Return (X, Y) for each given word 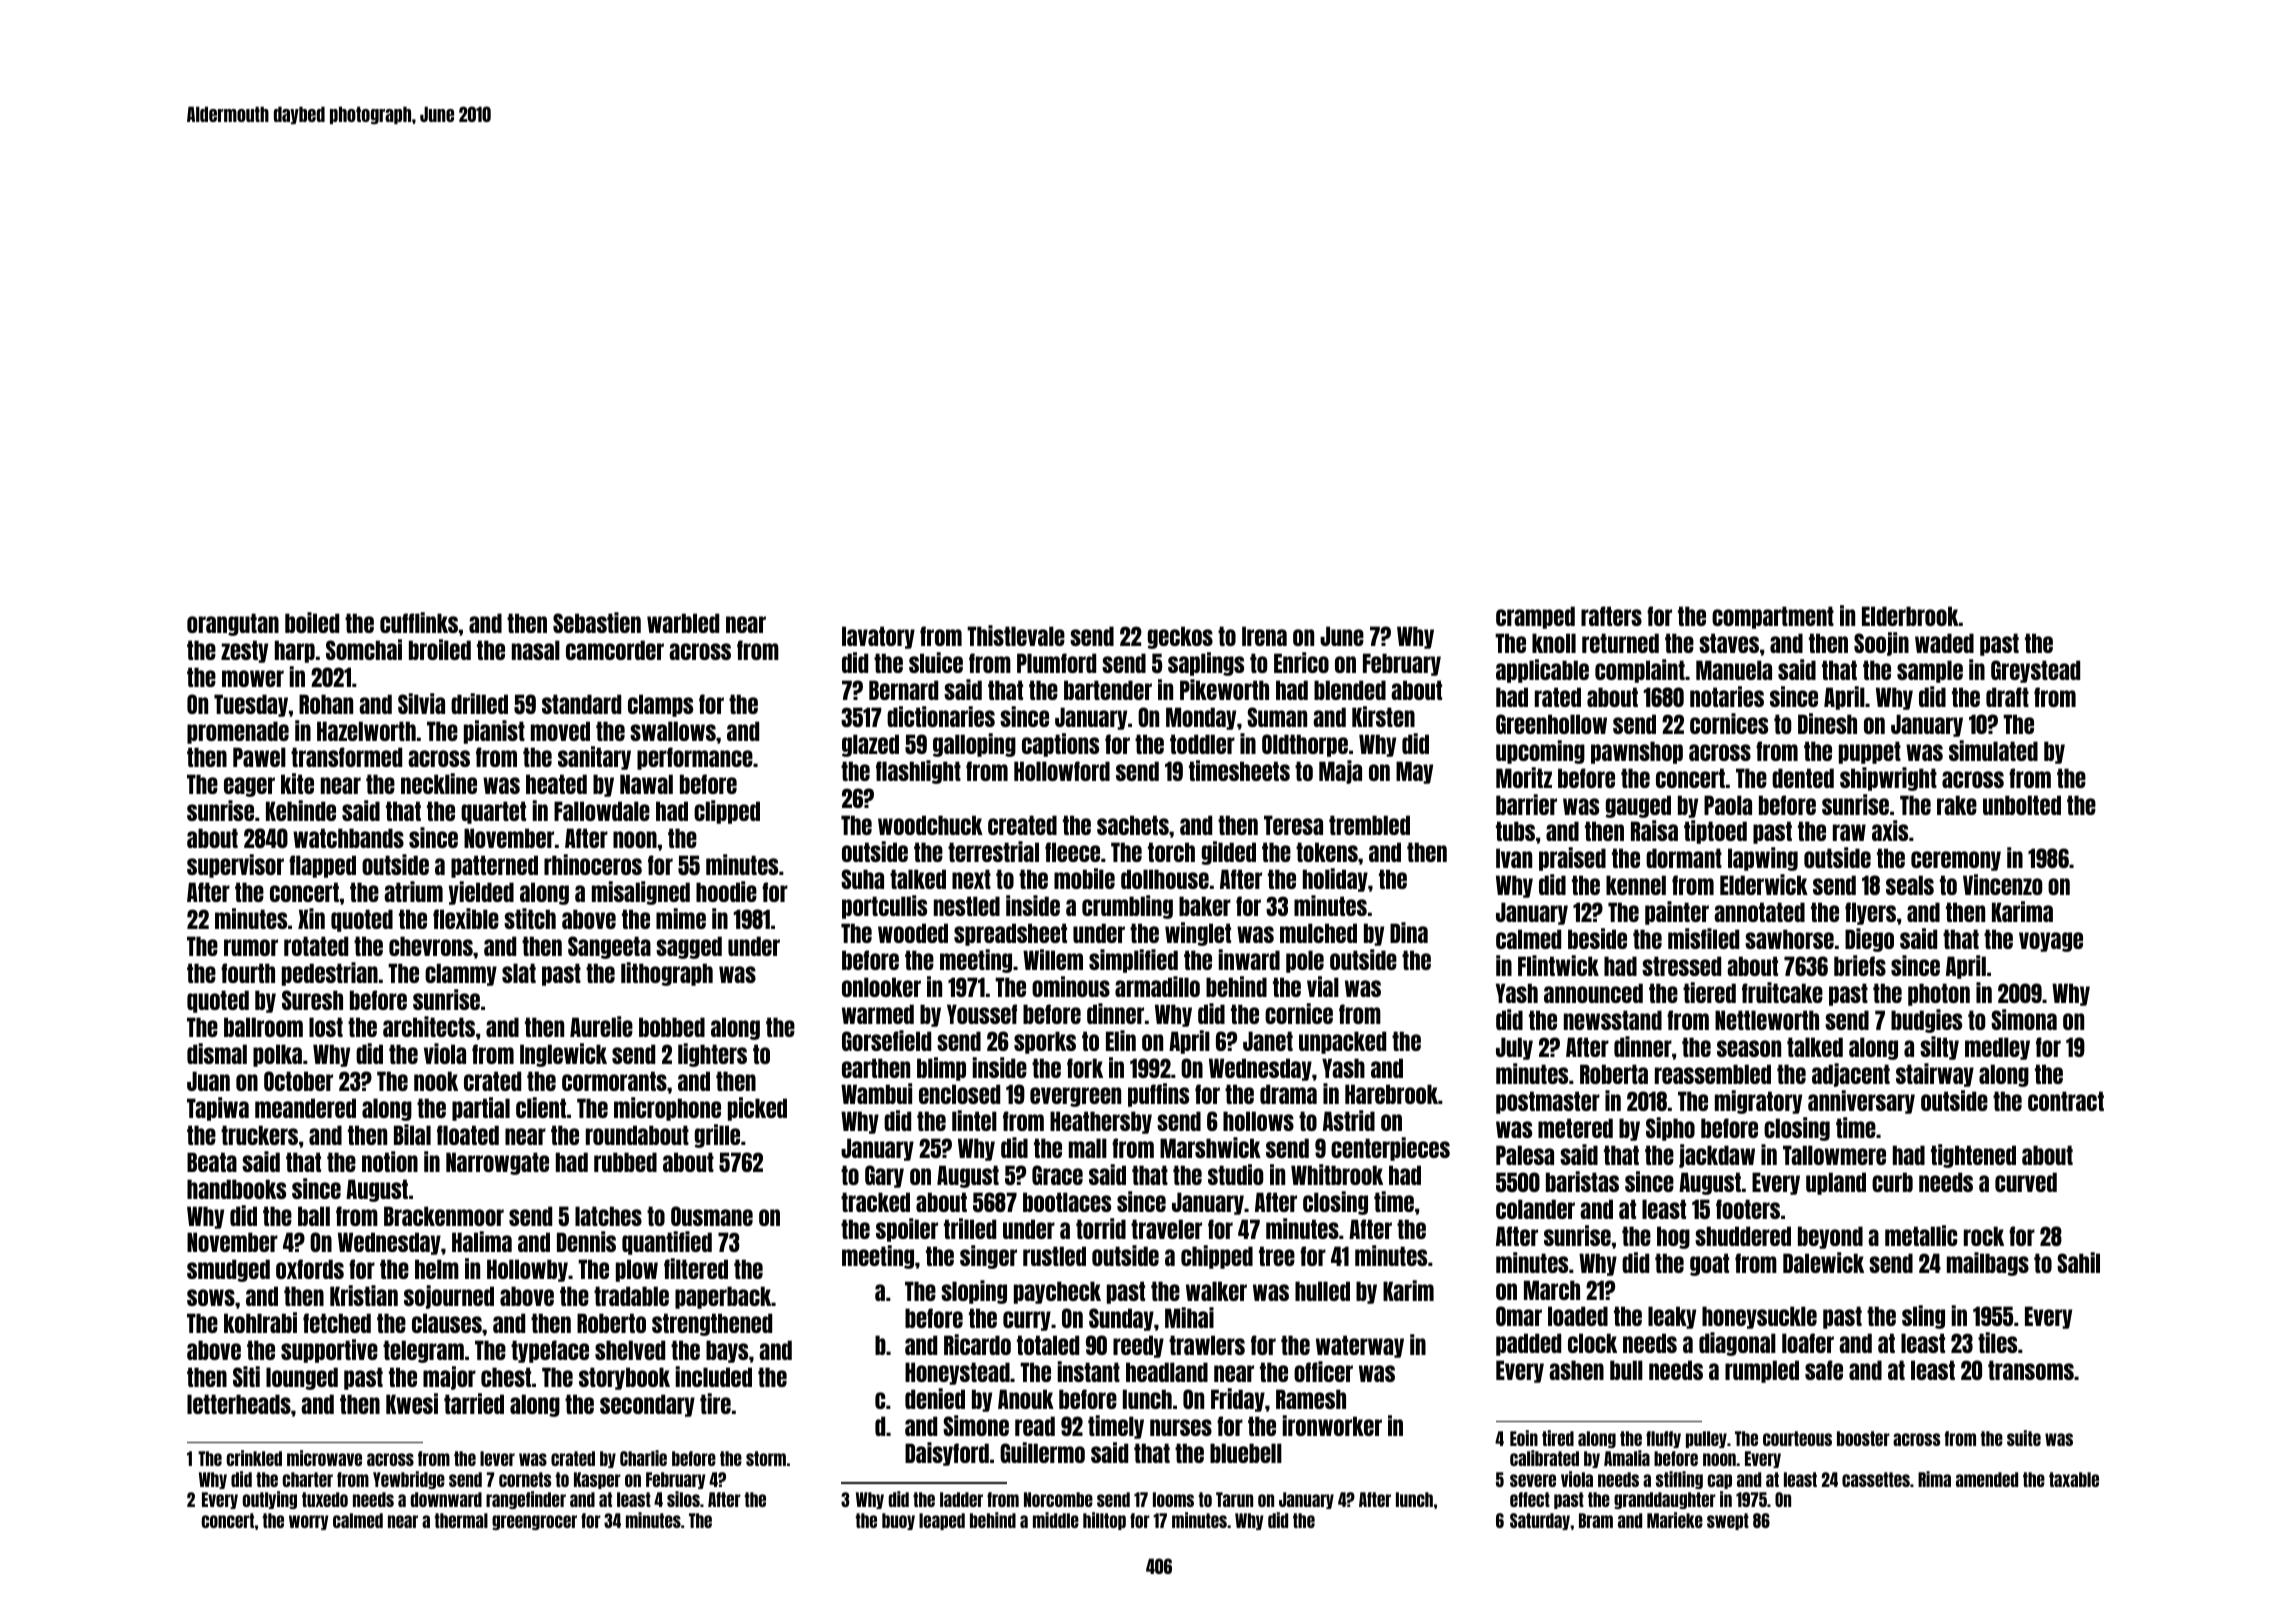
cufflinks (419, 622)
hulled (1322, 1291)
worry (309, 1522)
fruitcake (1782, 992)
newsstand (1613, 1020)
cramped (1535, 617)
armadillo (1157, 986)
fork (1085, 1068)
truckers (259, 1135)
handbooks (236, 1189)
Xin (311, 918)
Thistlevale (1016, 635)
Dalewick (1823, 1262)
